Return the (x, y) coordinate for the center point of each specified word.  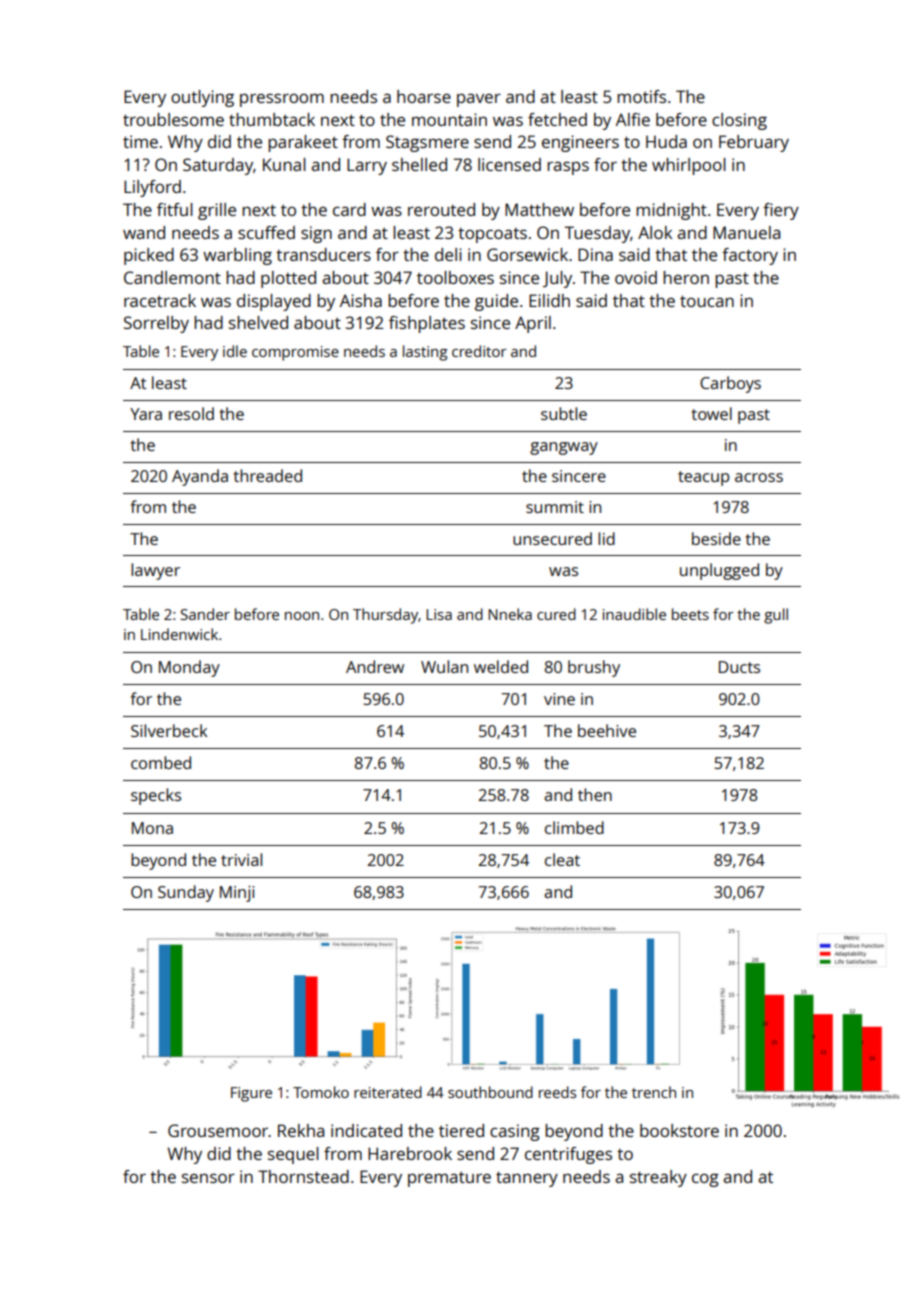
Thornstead (303, 1176)
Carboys (730, 384)
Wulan (444, 666)
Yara (146, 414)
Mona (152, 828)
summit (555, 507)
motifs (641, 96)
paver (479, 100)
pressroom (282, 100)
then (595, 794)
